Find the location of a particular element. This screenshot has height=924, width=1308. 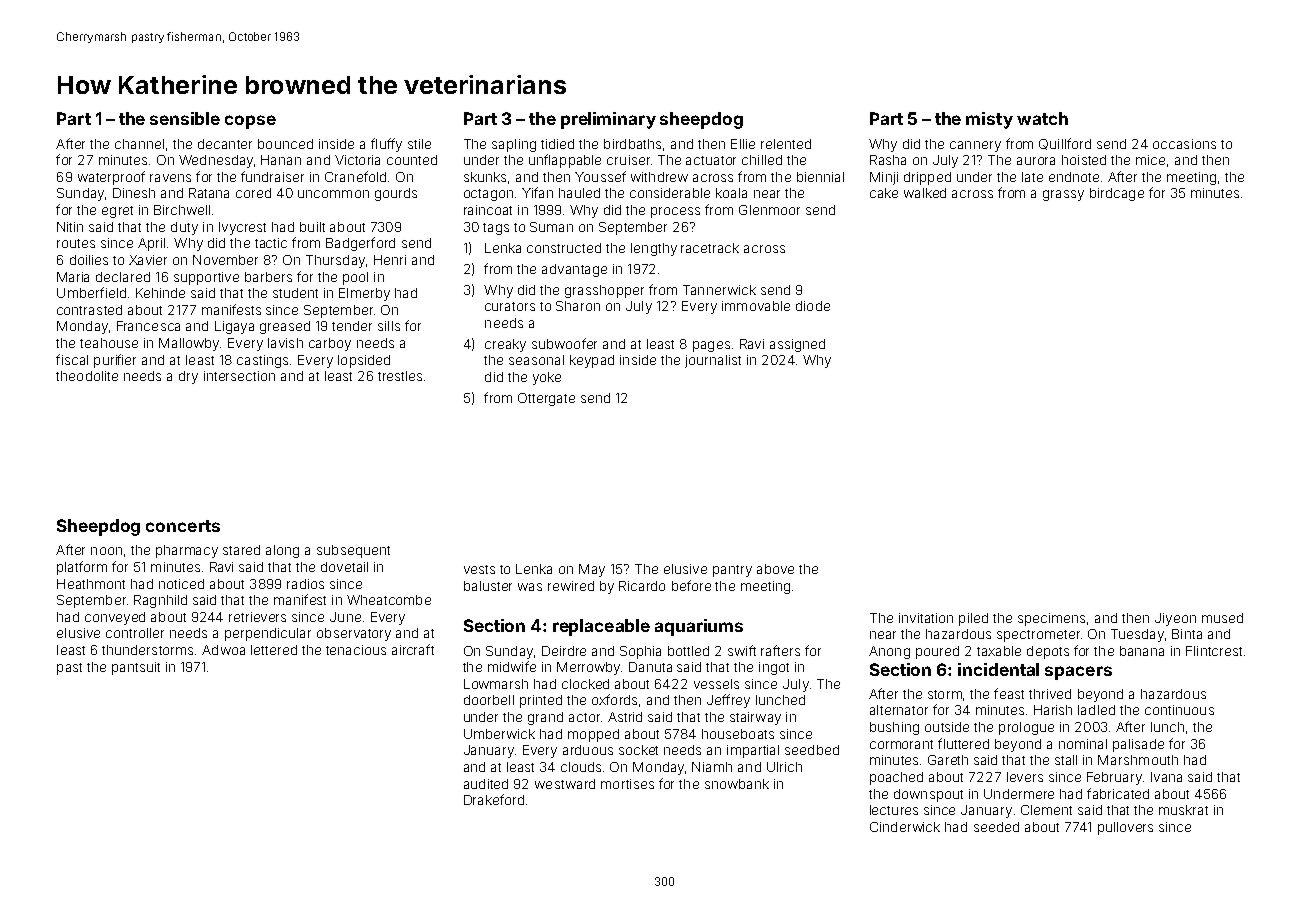

pages is located at coordinates (711, 346).
